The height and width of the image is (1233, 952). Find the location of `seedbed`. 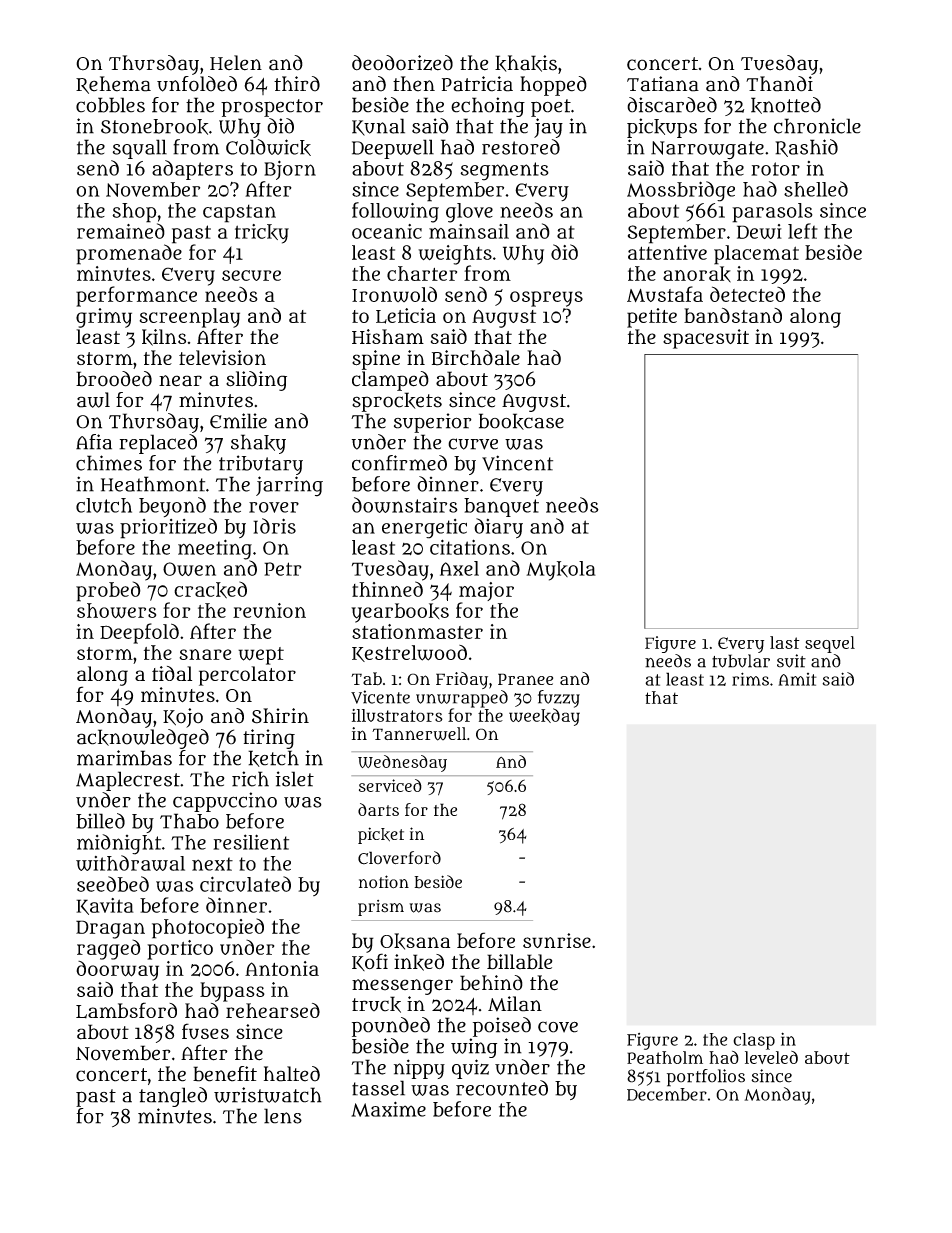

seedbed is located at coordinates (113, 884).
